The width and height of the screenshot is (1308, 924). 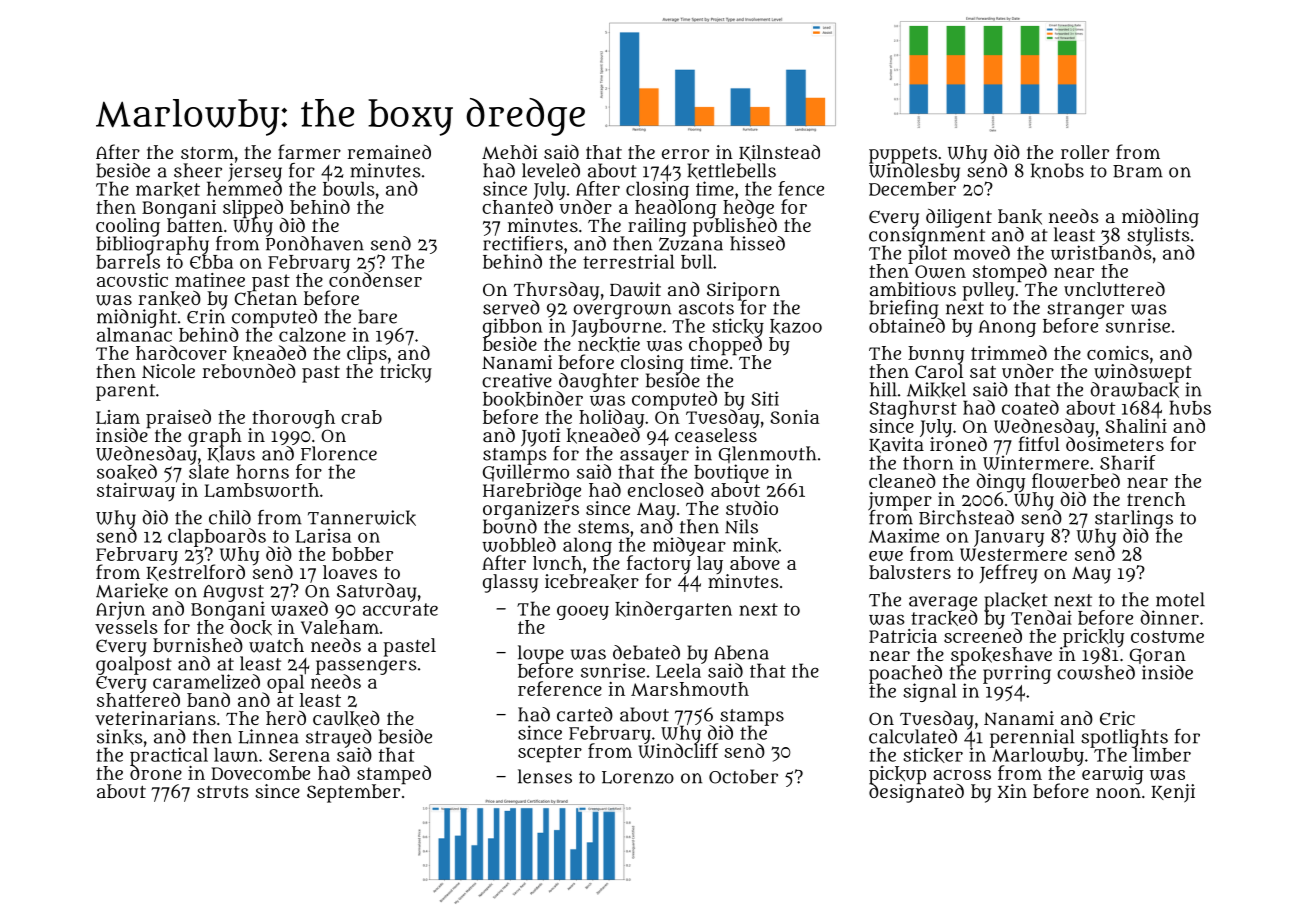 I want to click on hedge, so click(x=748, y=209).
